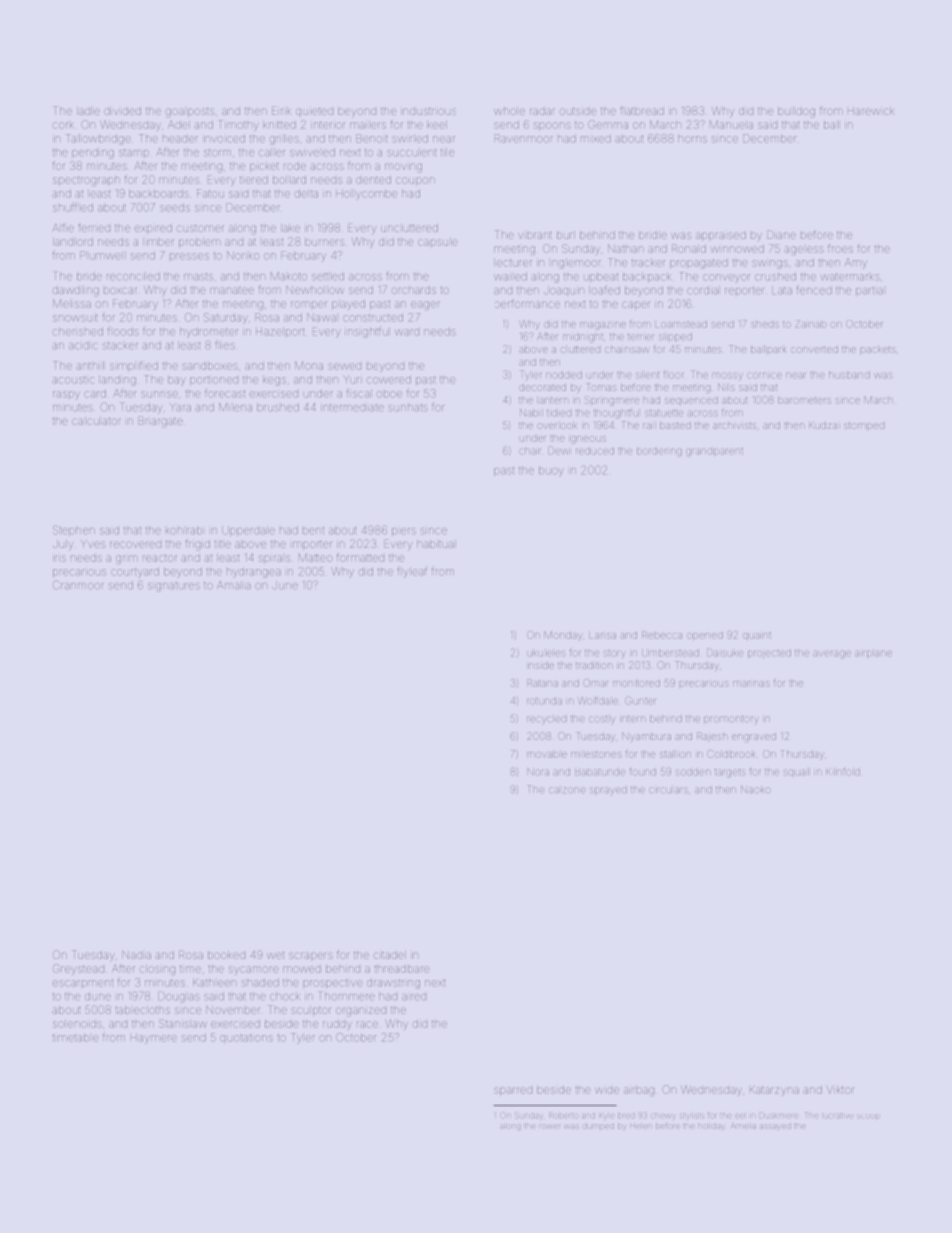 The width and height of the image is (952, 1233). Describe the element at coordinates (755, 789) in the image. I see `Naoko` at that location.
